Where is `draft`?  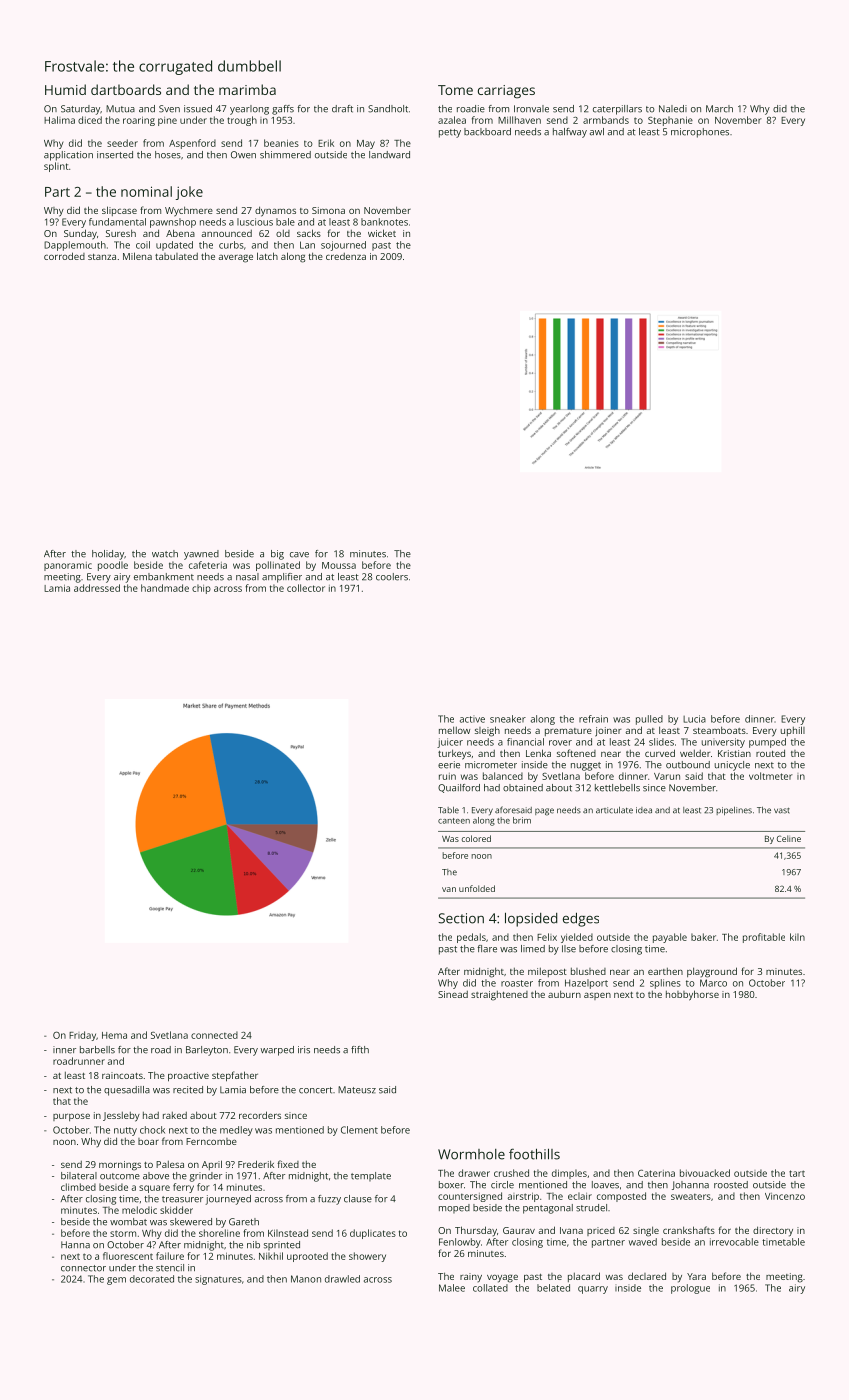
draft is located at coordinates (342, 109).
